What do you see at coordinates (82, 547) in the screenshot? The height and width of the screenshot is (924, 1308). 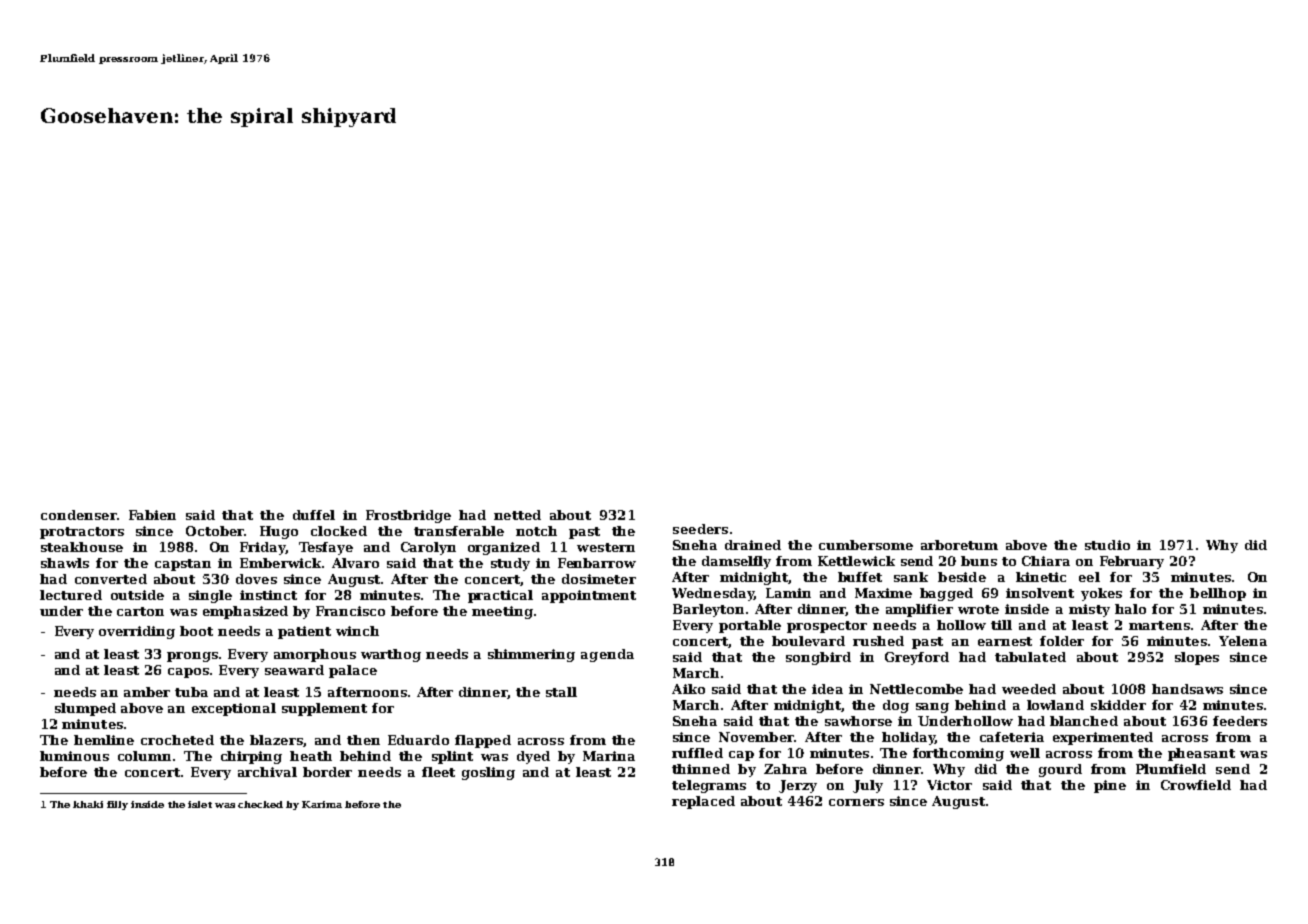 I see `steakhouse` at bounding box center [82, 547].
